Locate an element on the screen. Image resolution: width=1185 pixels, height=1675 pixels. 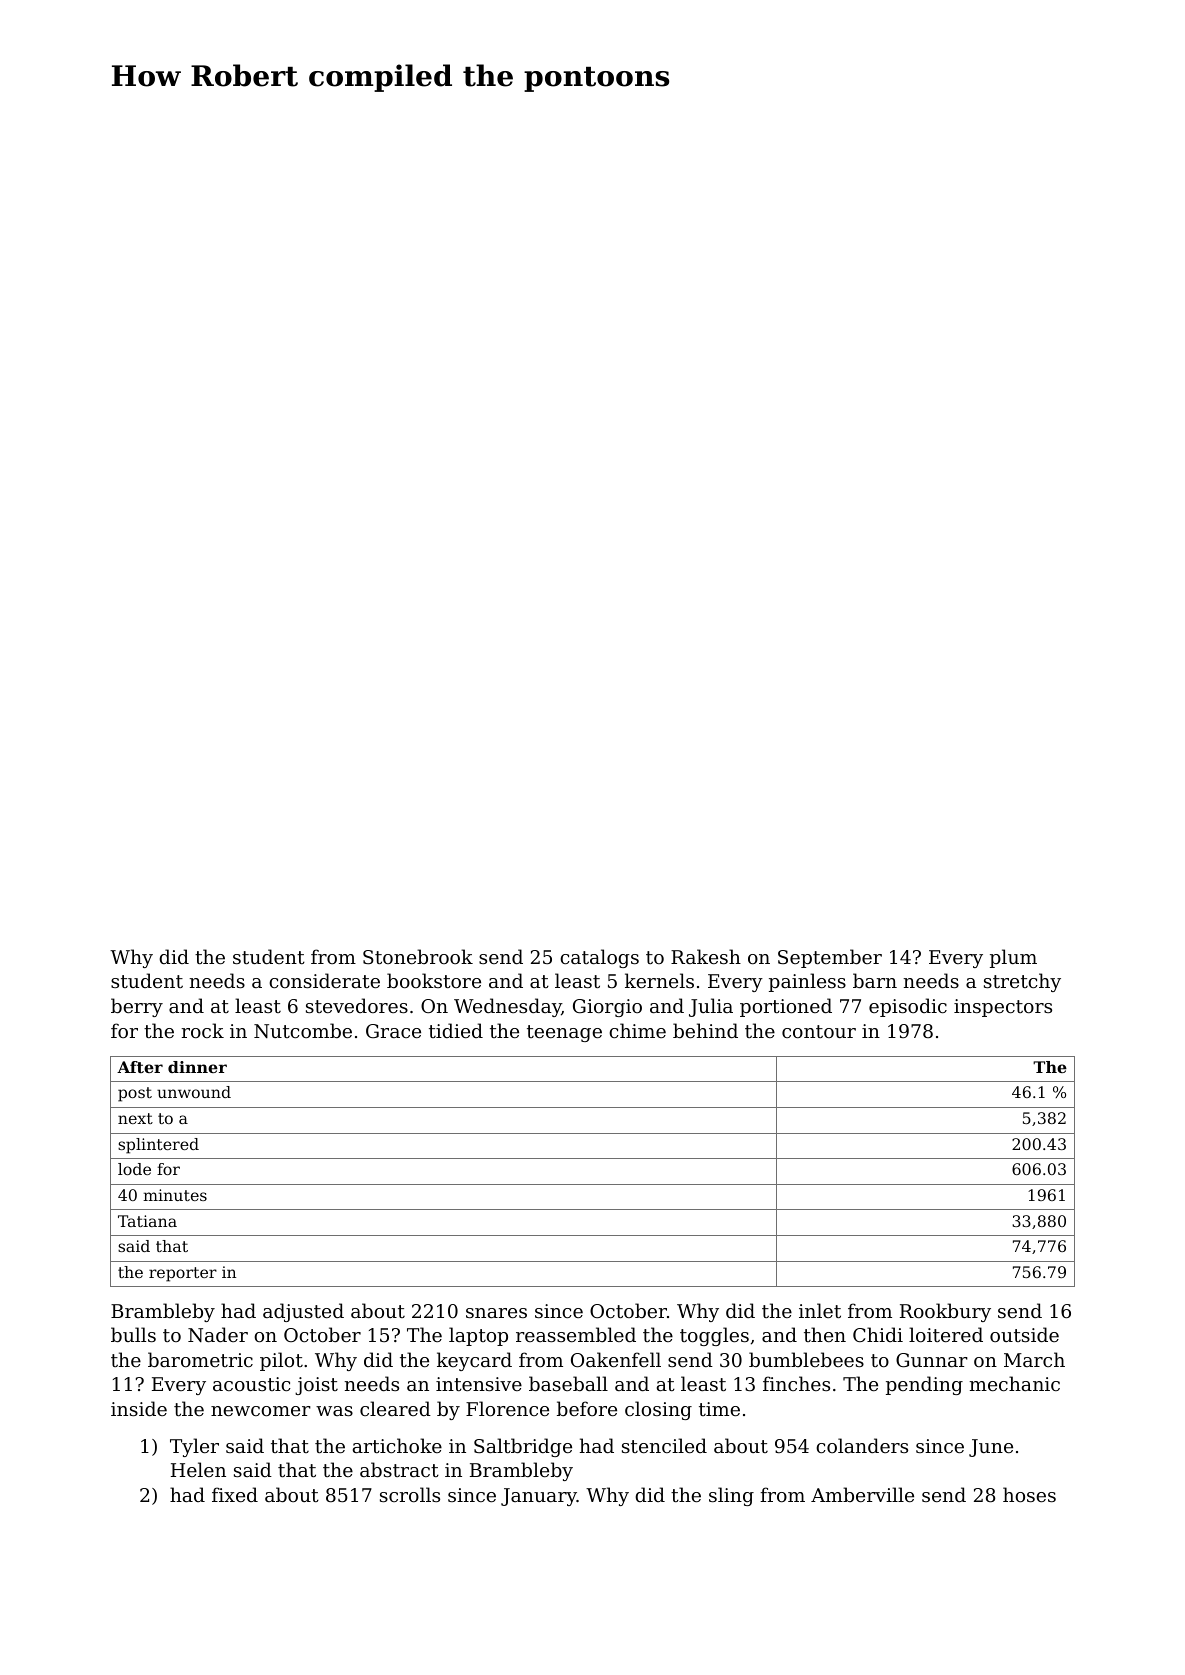
Stonebrook is located at coordinates (418, 956).
